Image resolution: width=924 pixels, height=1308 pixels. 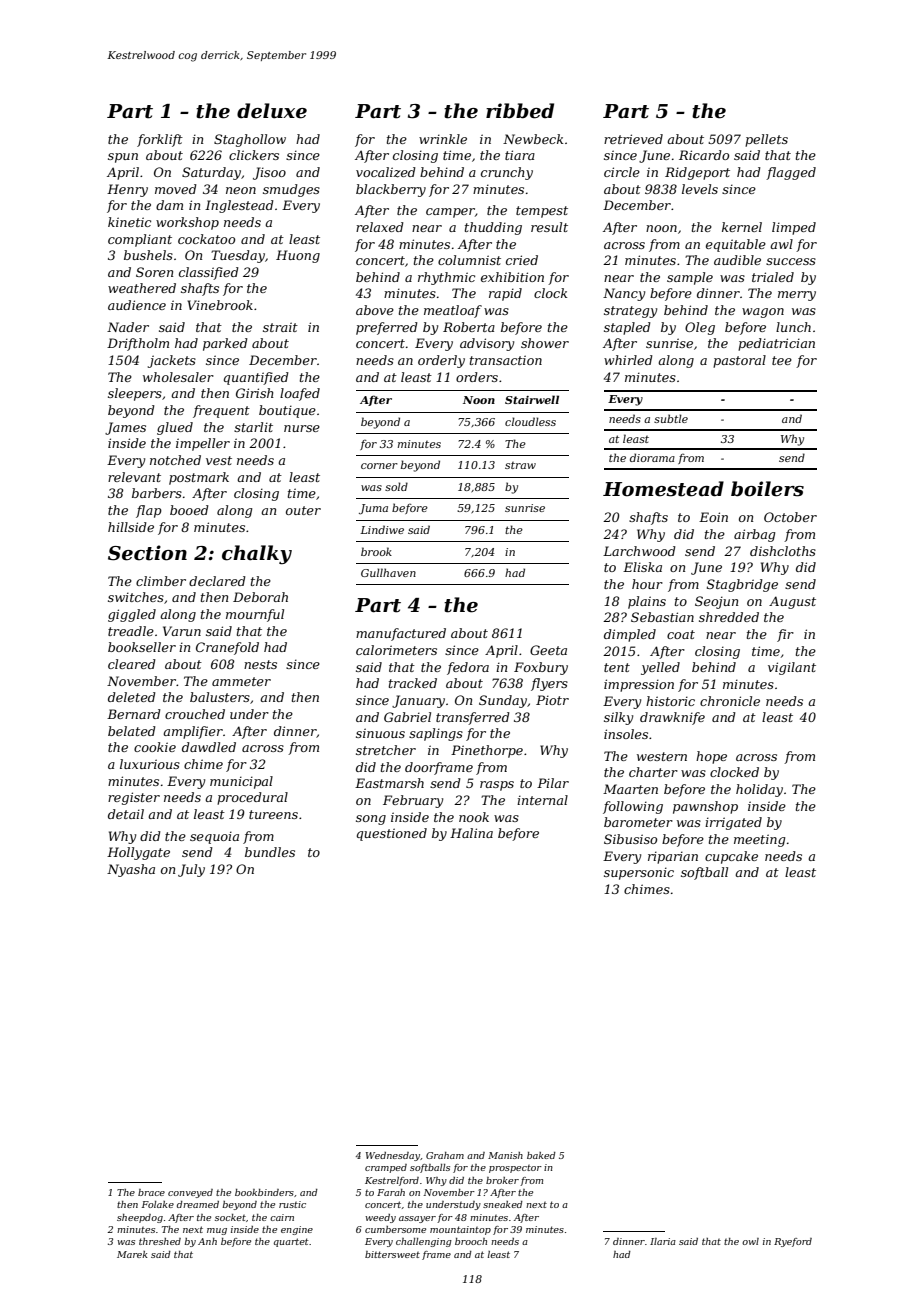 I want to click on questioned, so click(x=392, y=834).
